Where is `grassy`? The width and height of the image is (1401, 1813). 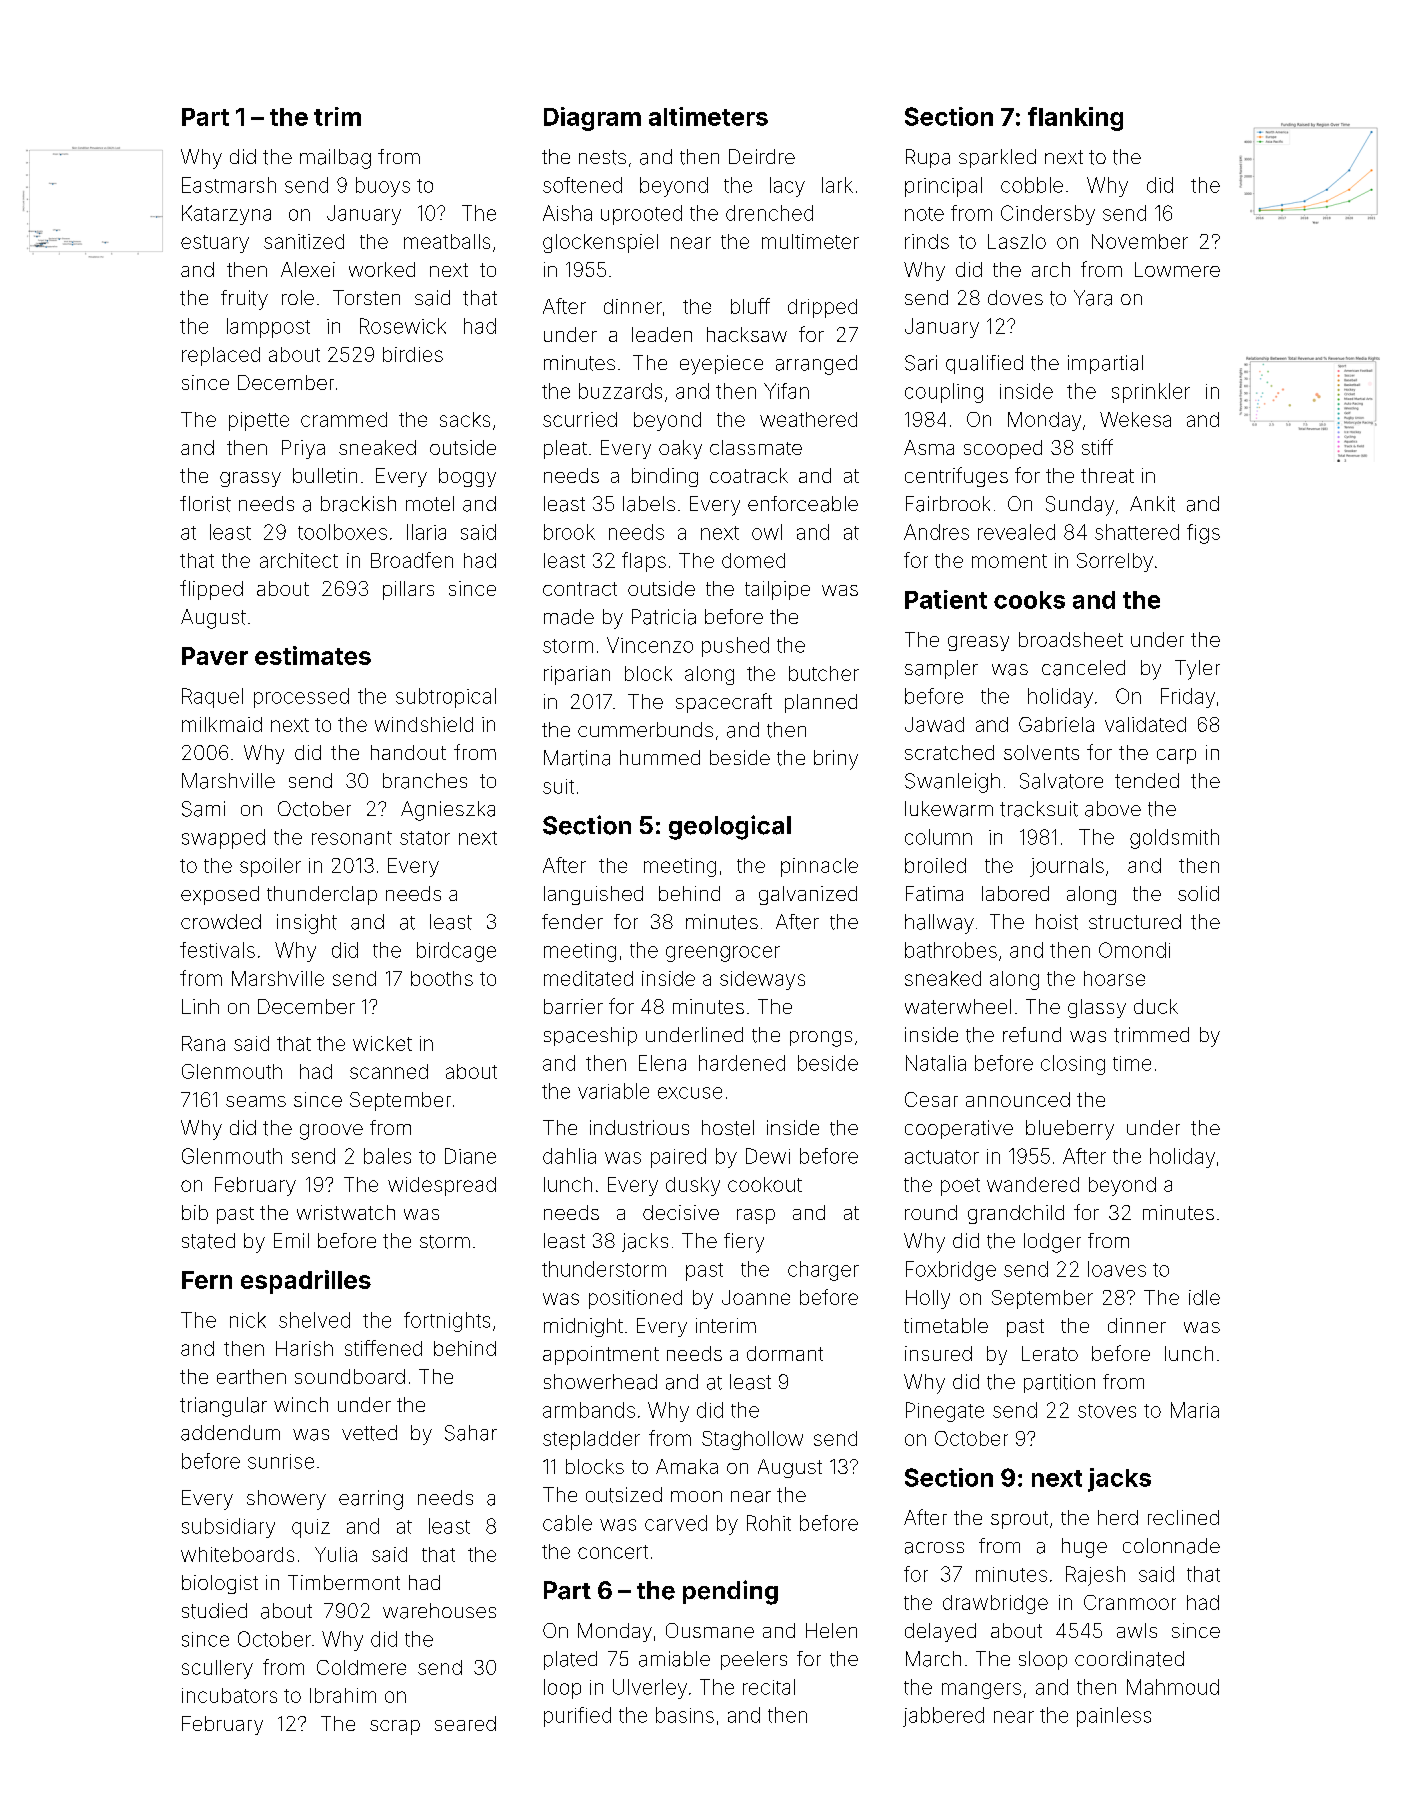
grassy is located at coordinates (250, 479).
